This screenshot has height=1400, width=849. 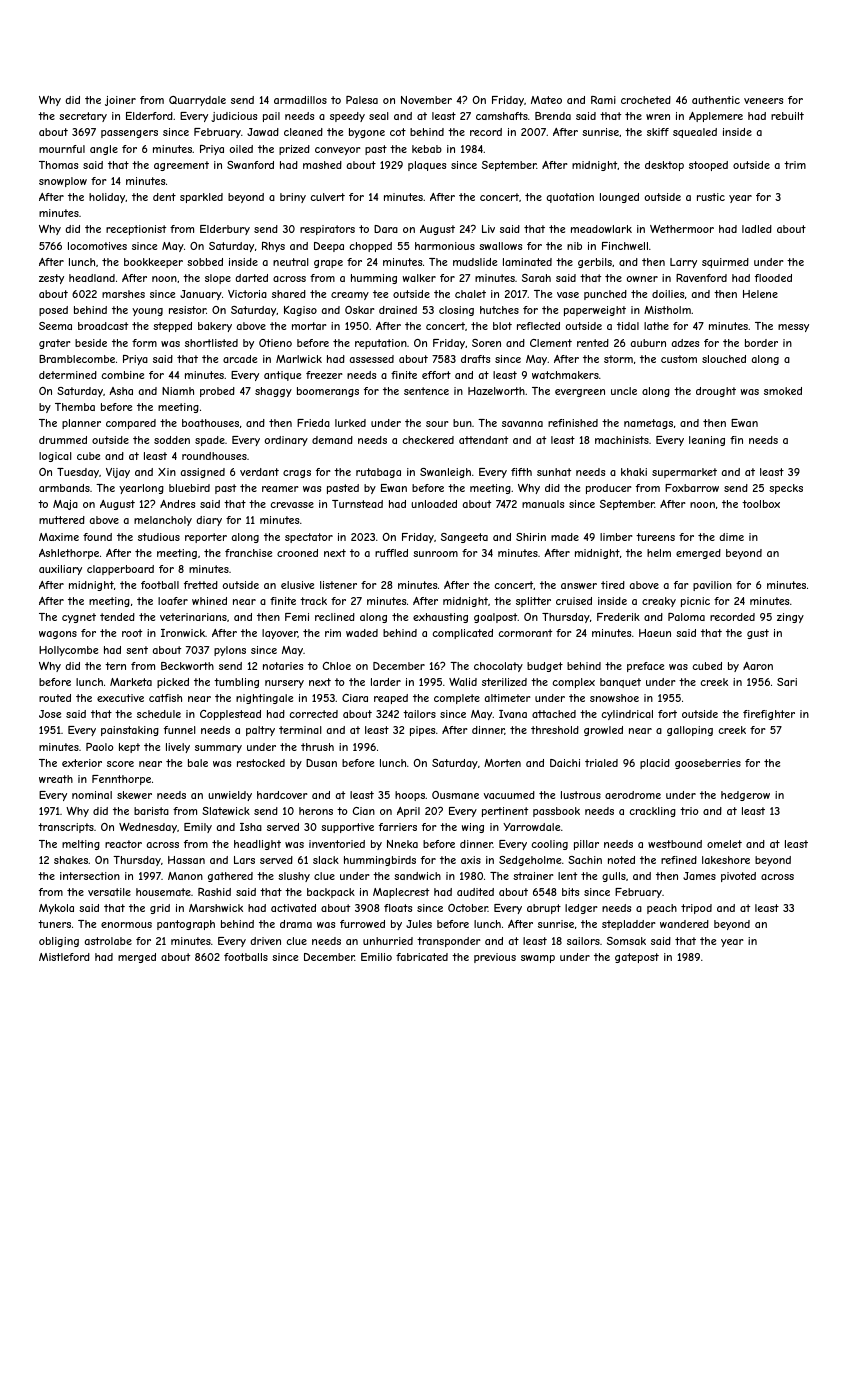 I want to click on veneers, so click(x=763, y=101).
